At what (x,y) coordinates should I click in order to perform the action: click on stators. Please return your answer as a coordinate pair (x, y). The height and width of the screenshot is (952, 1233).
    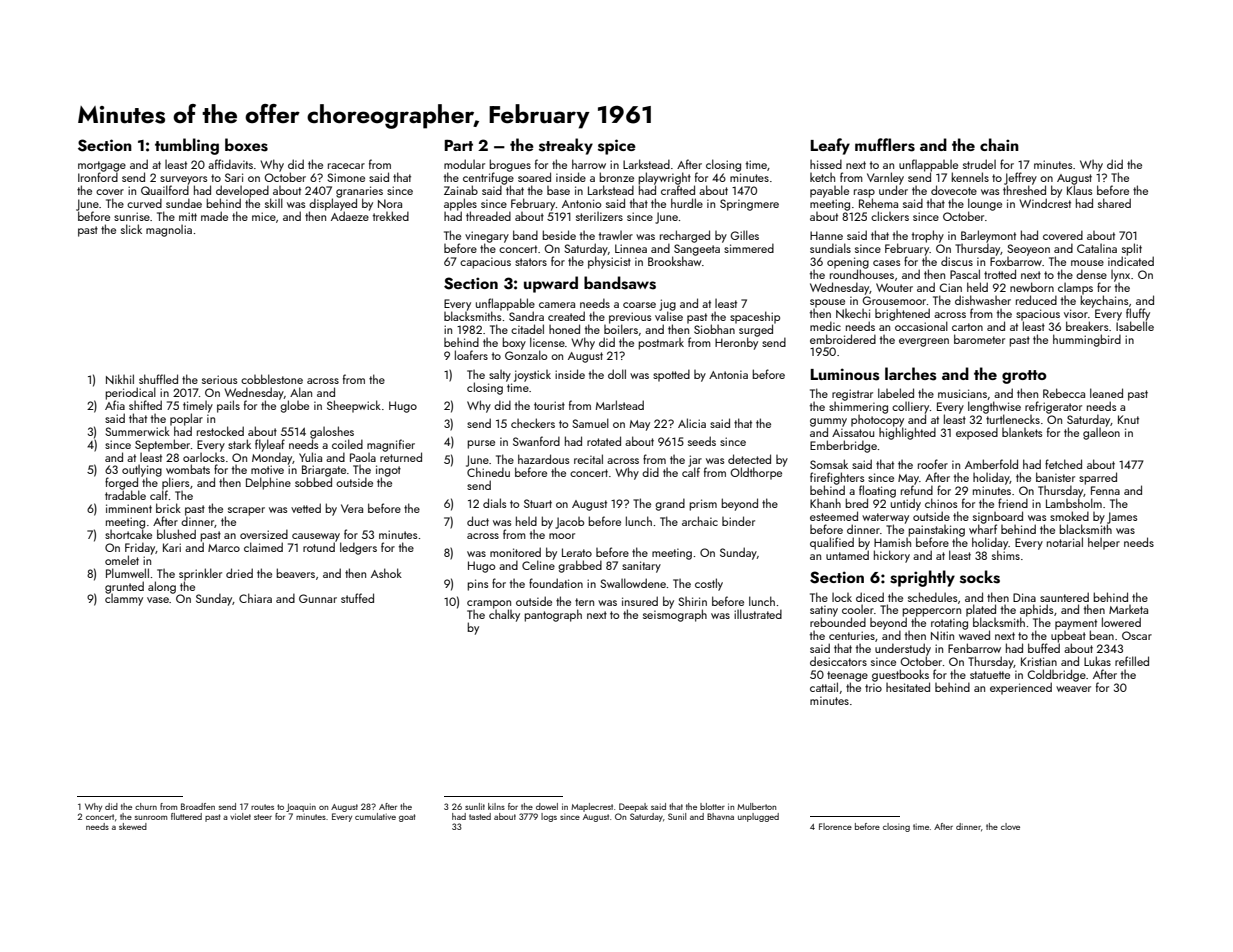
    Looking at the image, I should click on (531, 262).
